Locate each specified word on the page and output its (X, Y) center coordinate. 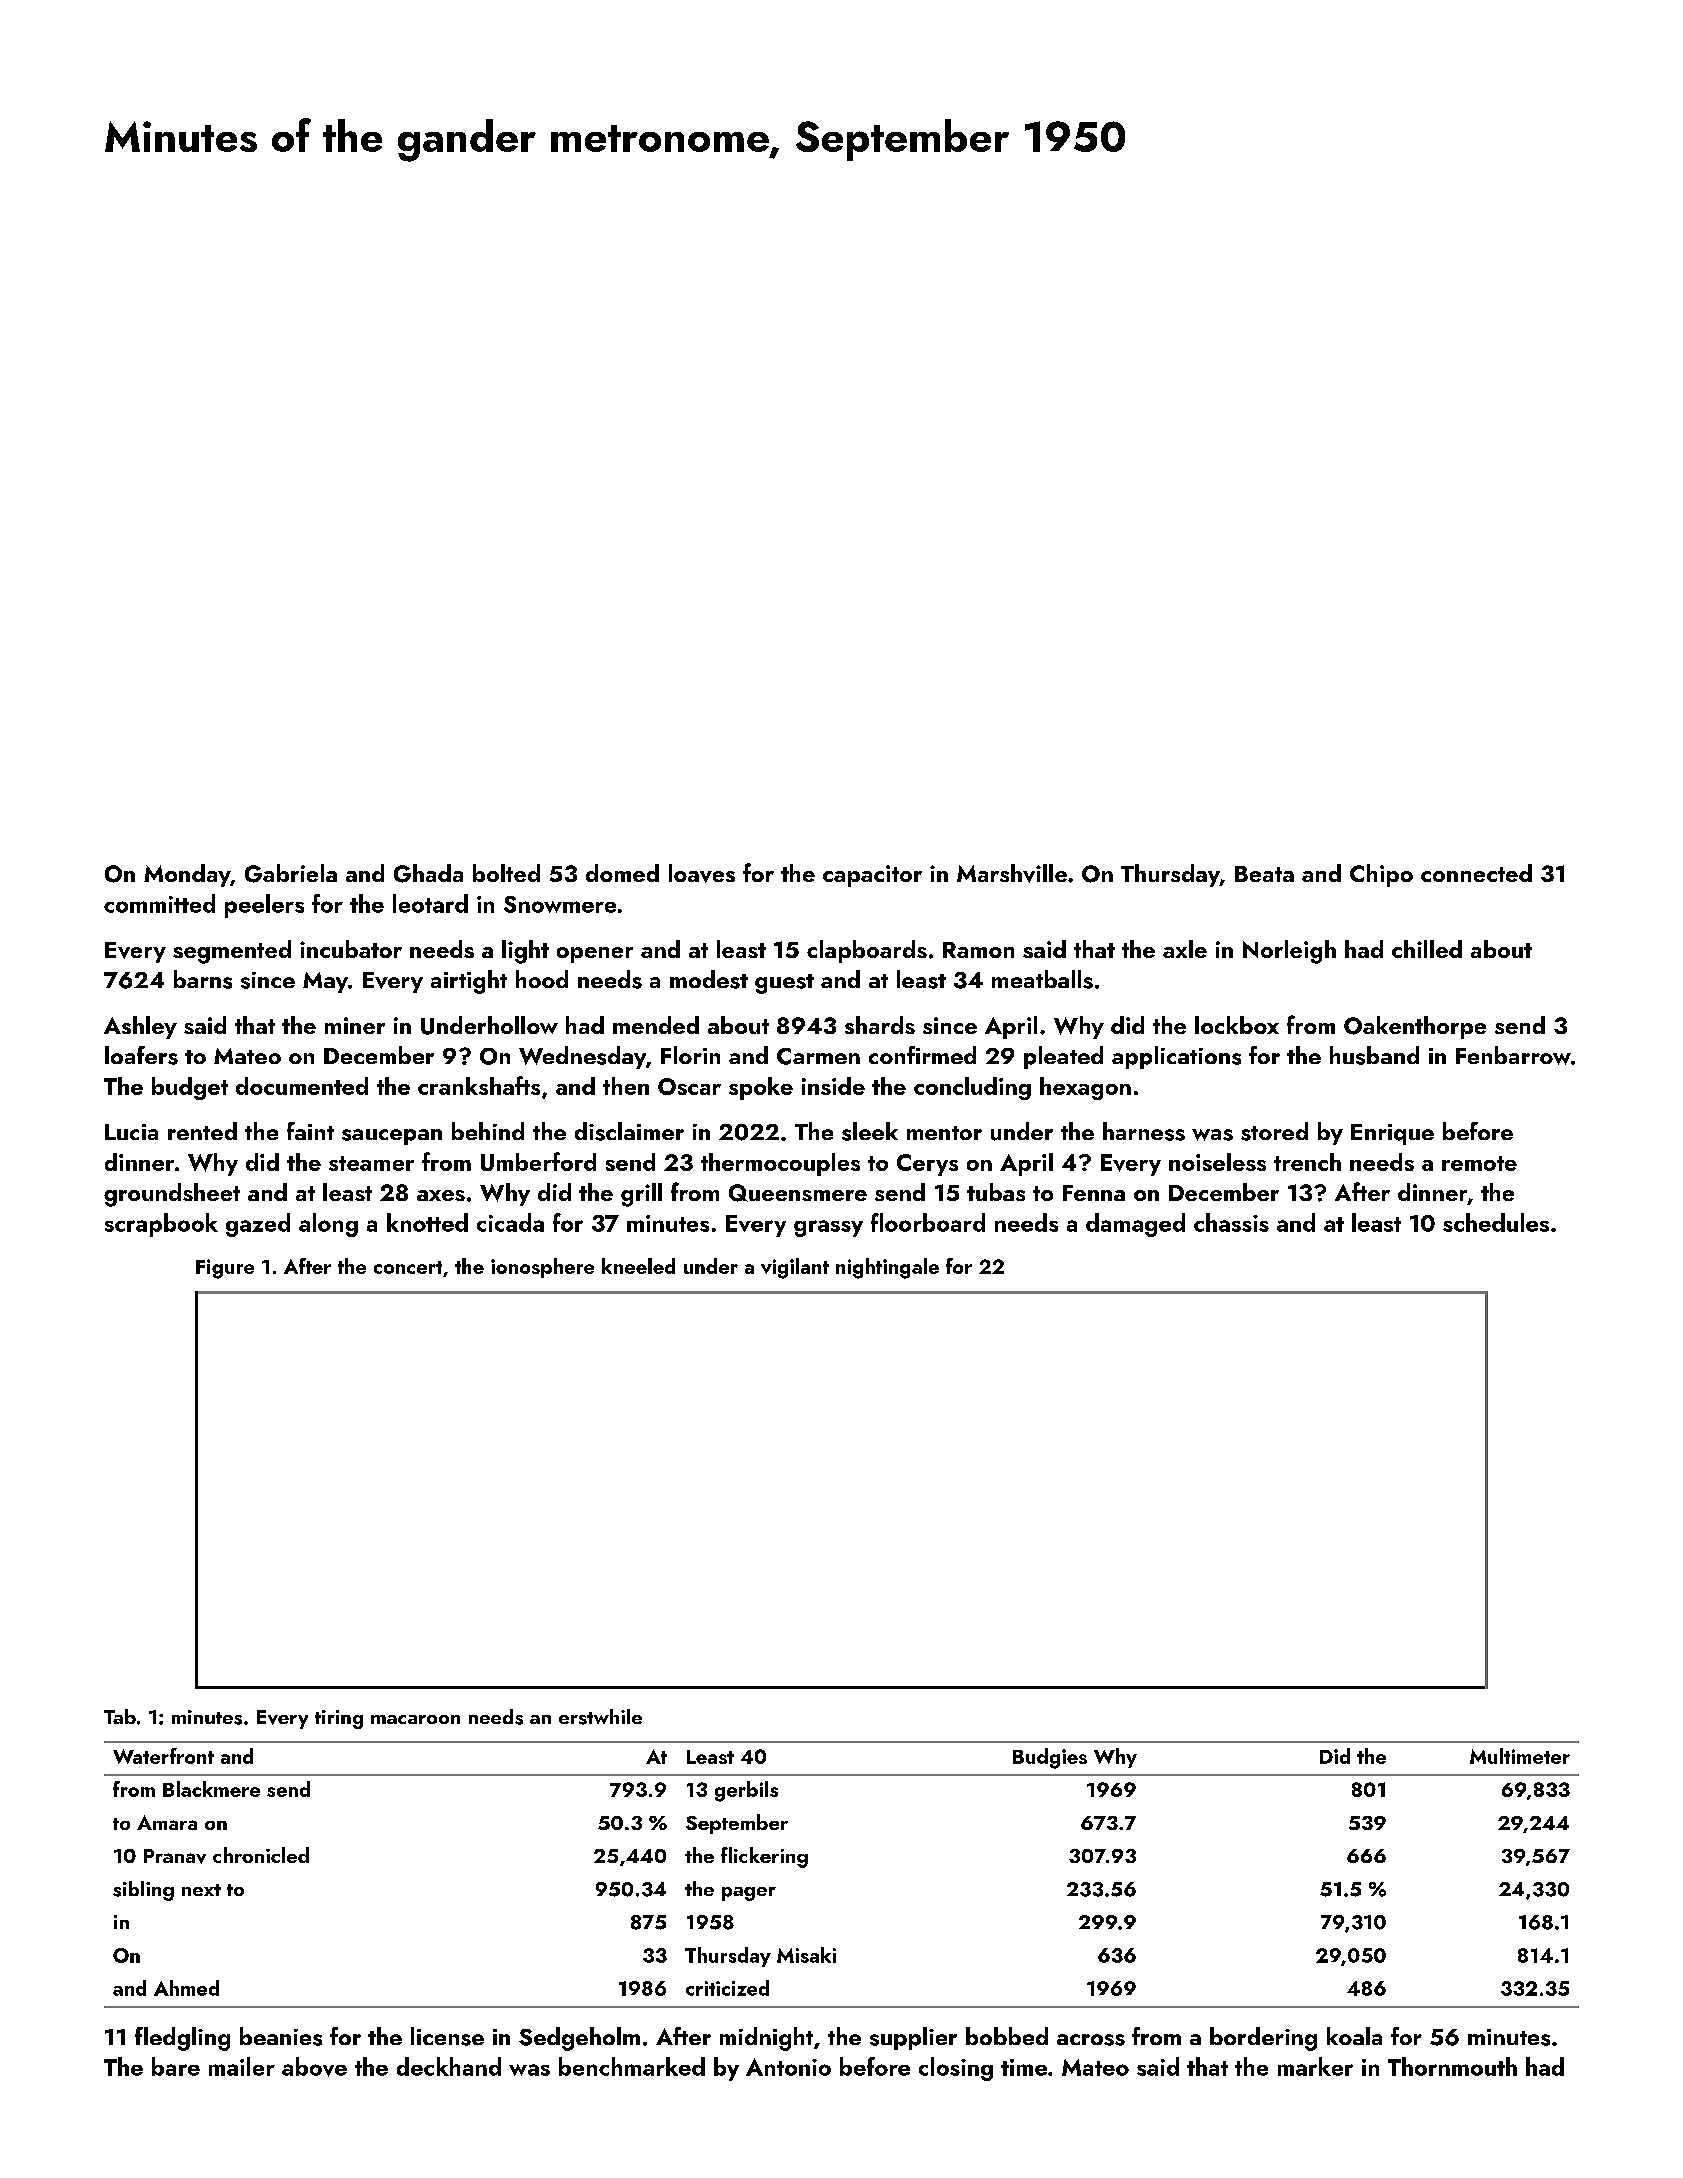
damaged (1135, 1225)
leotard (430, 903)
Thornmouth (1452, 2066)
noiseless (1217, 1162)
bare (176, 2066)
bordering (1263, 2039)
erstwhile (600, 1717)
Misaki (806, 1955)
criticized (727, 1988)
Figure (225, 1269)
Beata (1264, 874)
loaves (702, 873)
